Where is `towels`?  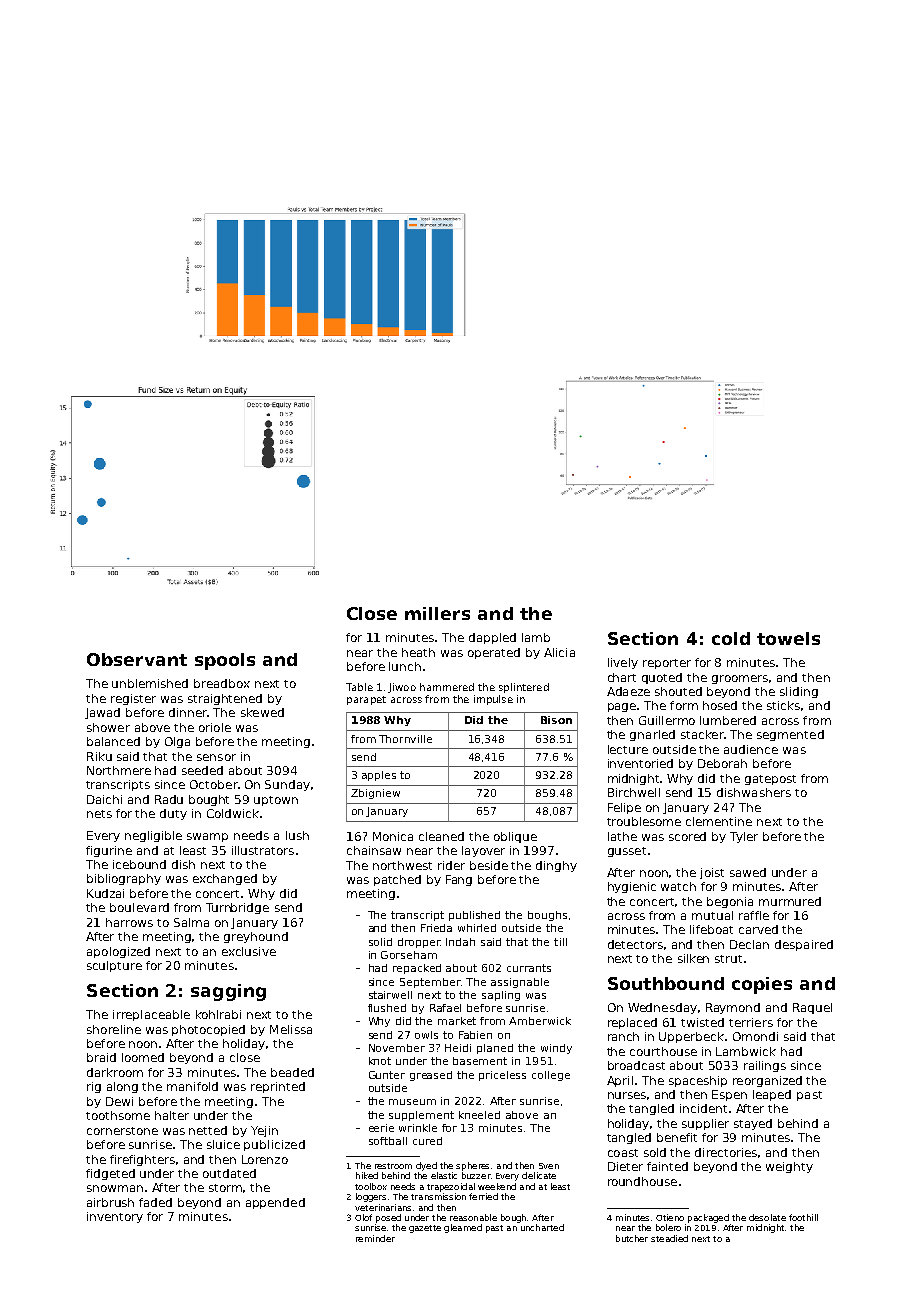
towels is located at coordinates (788, 638).
